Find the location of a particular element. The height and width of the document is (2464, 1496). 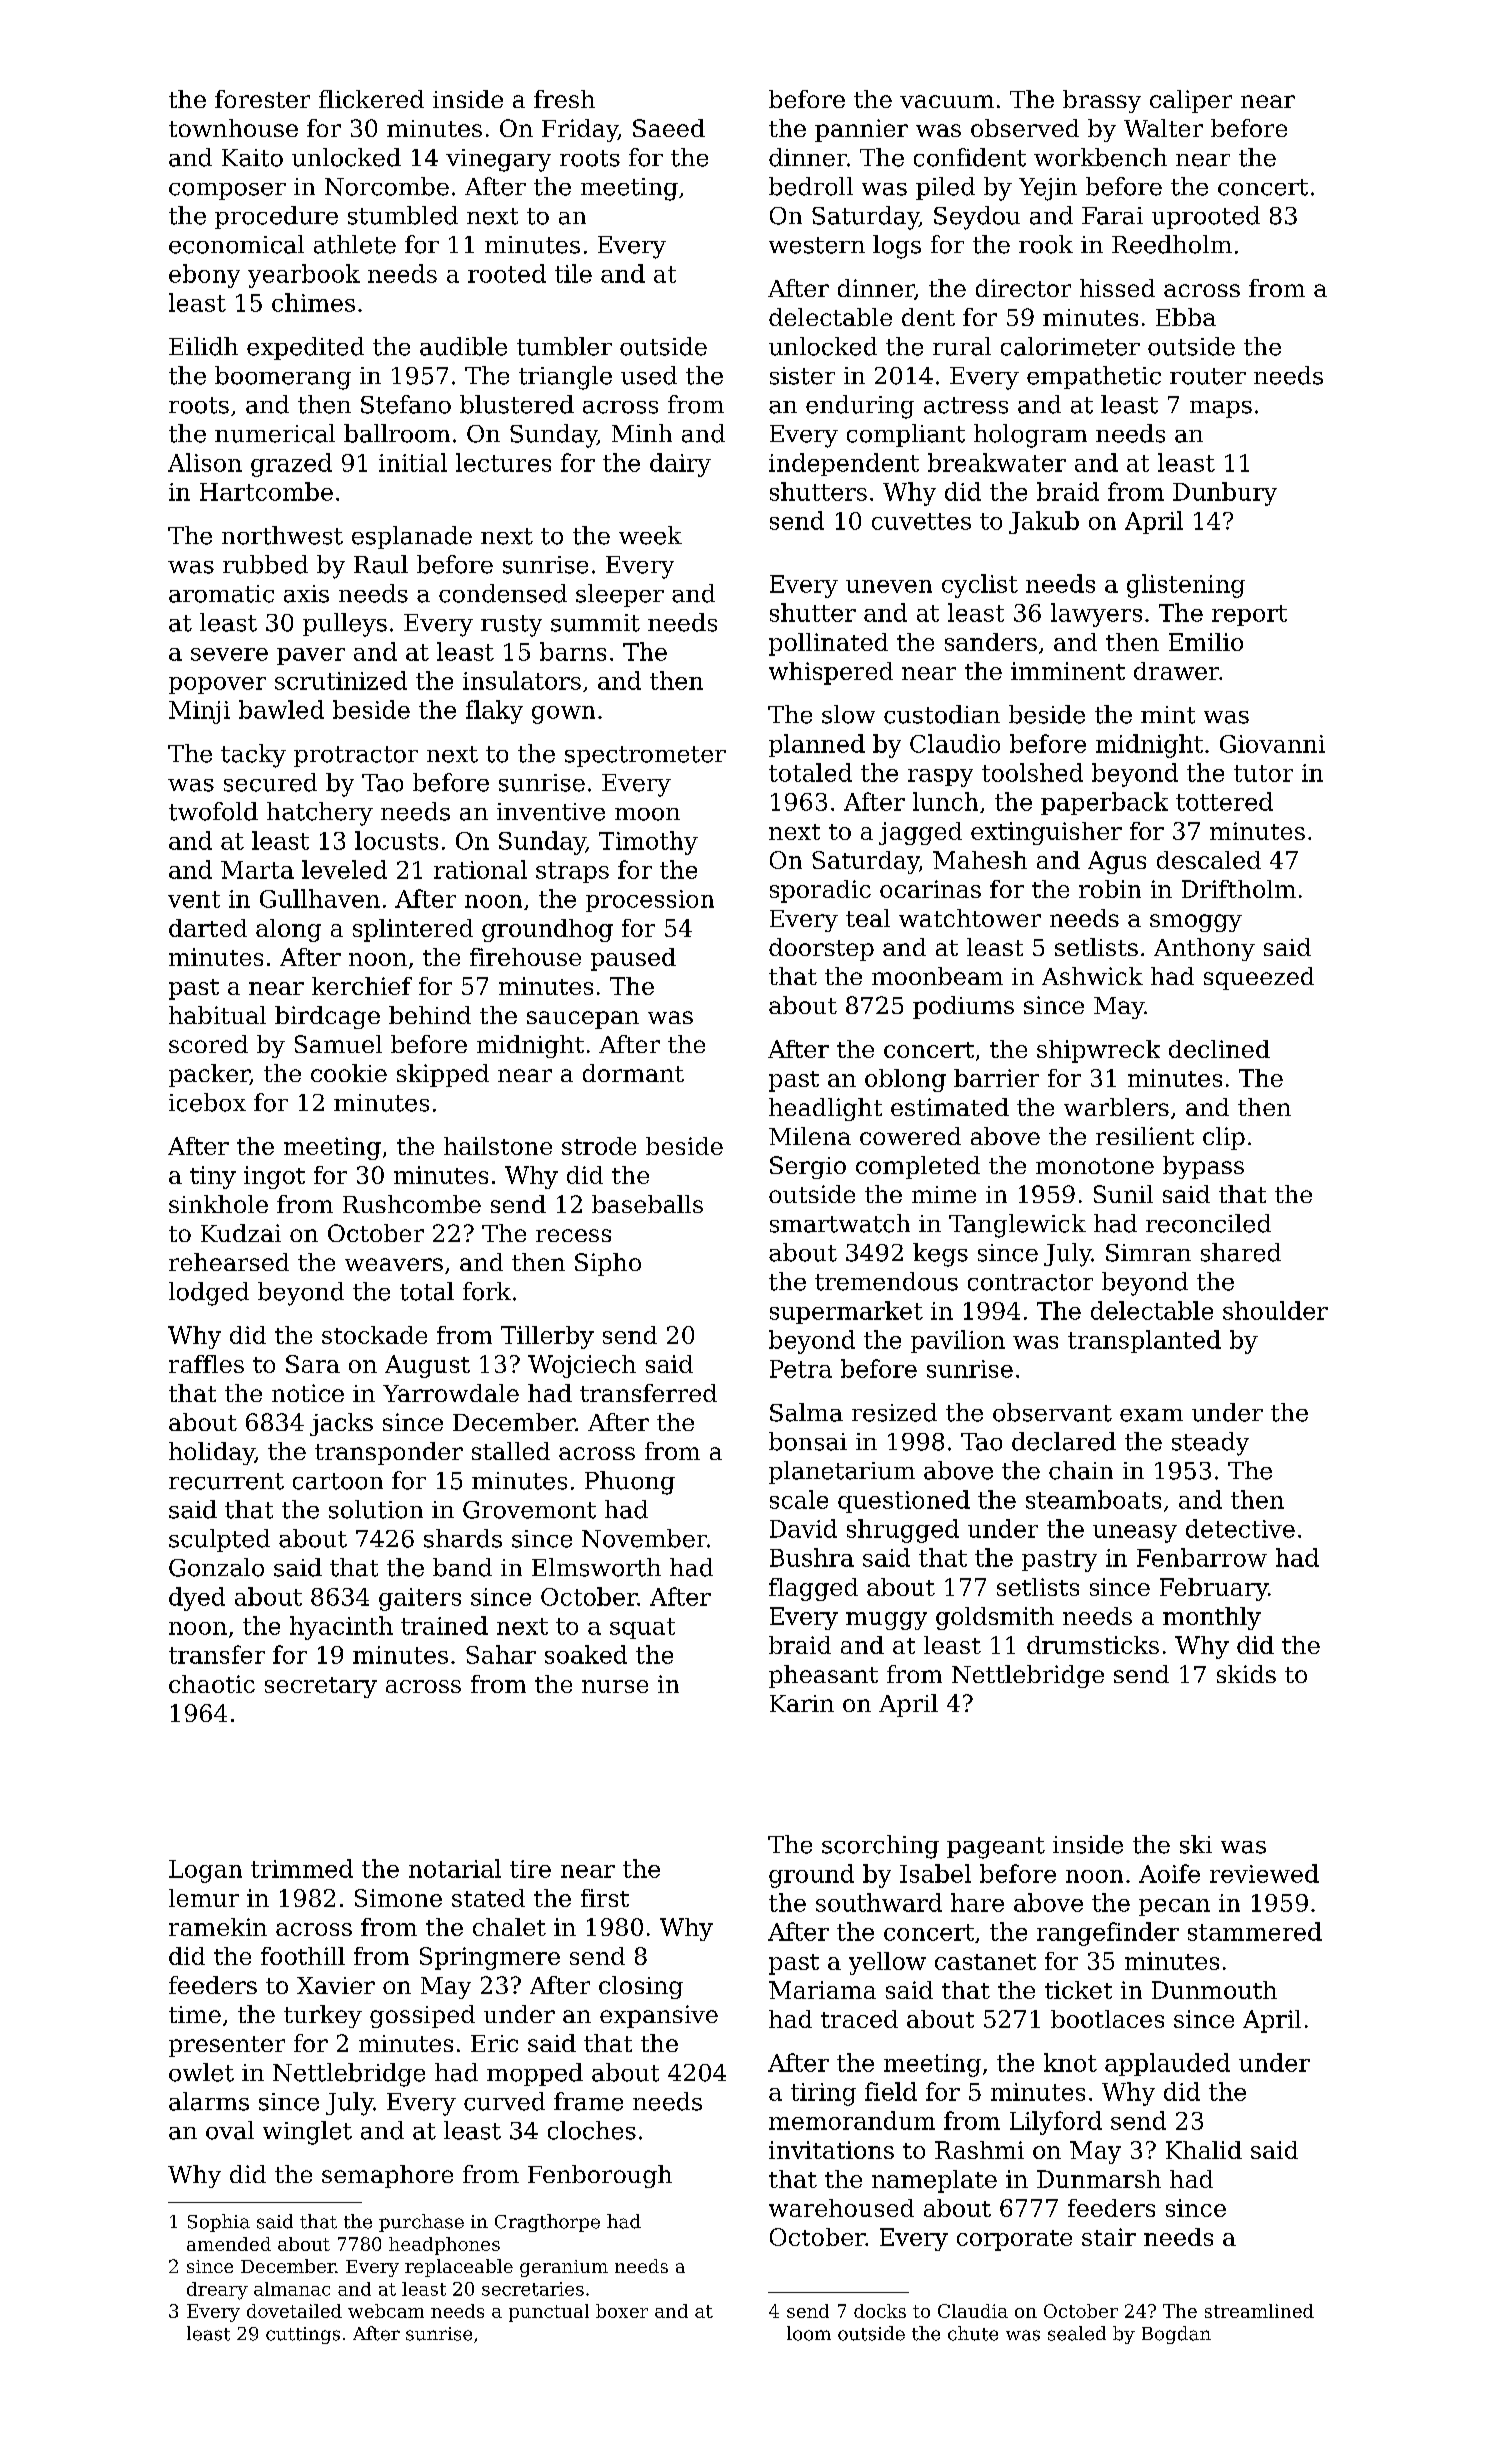

chaotic is located at coordinates (212, 1684).
